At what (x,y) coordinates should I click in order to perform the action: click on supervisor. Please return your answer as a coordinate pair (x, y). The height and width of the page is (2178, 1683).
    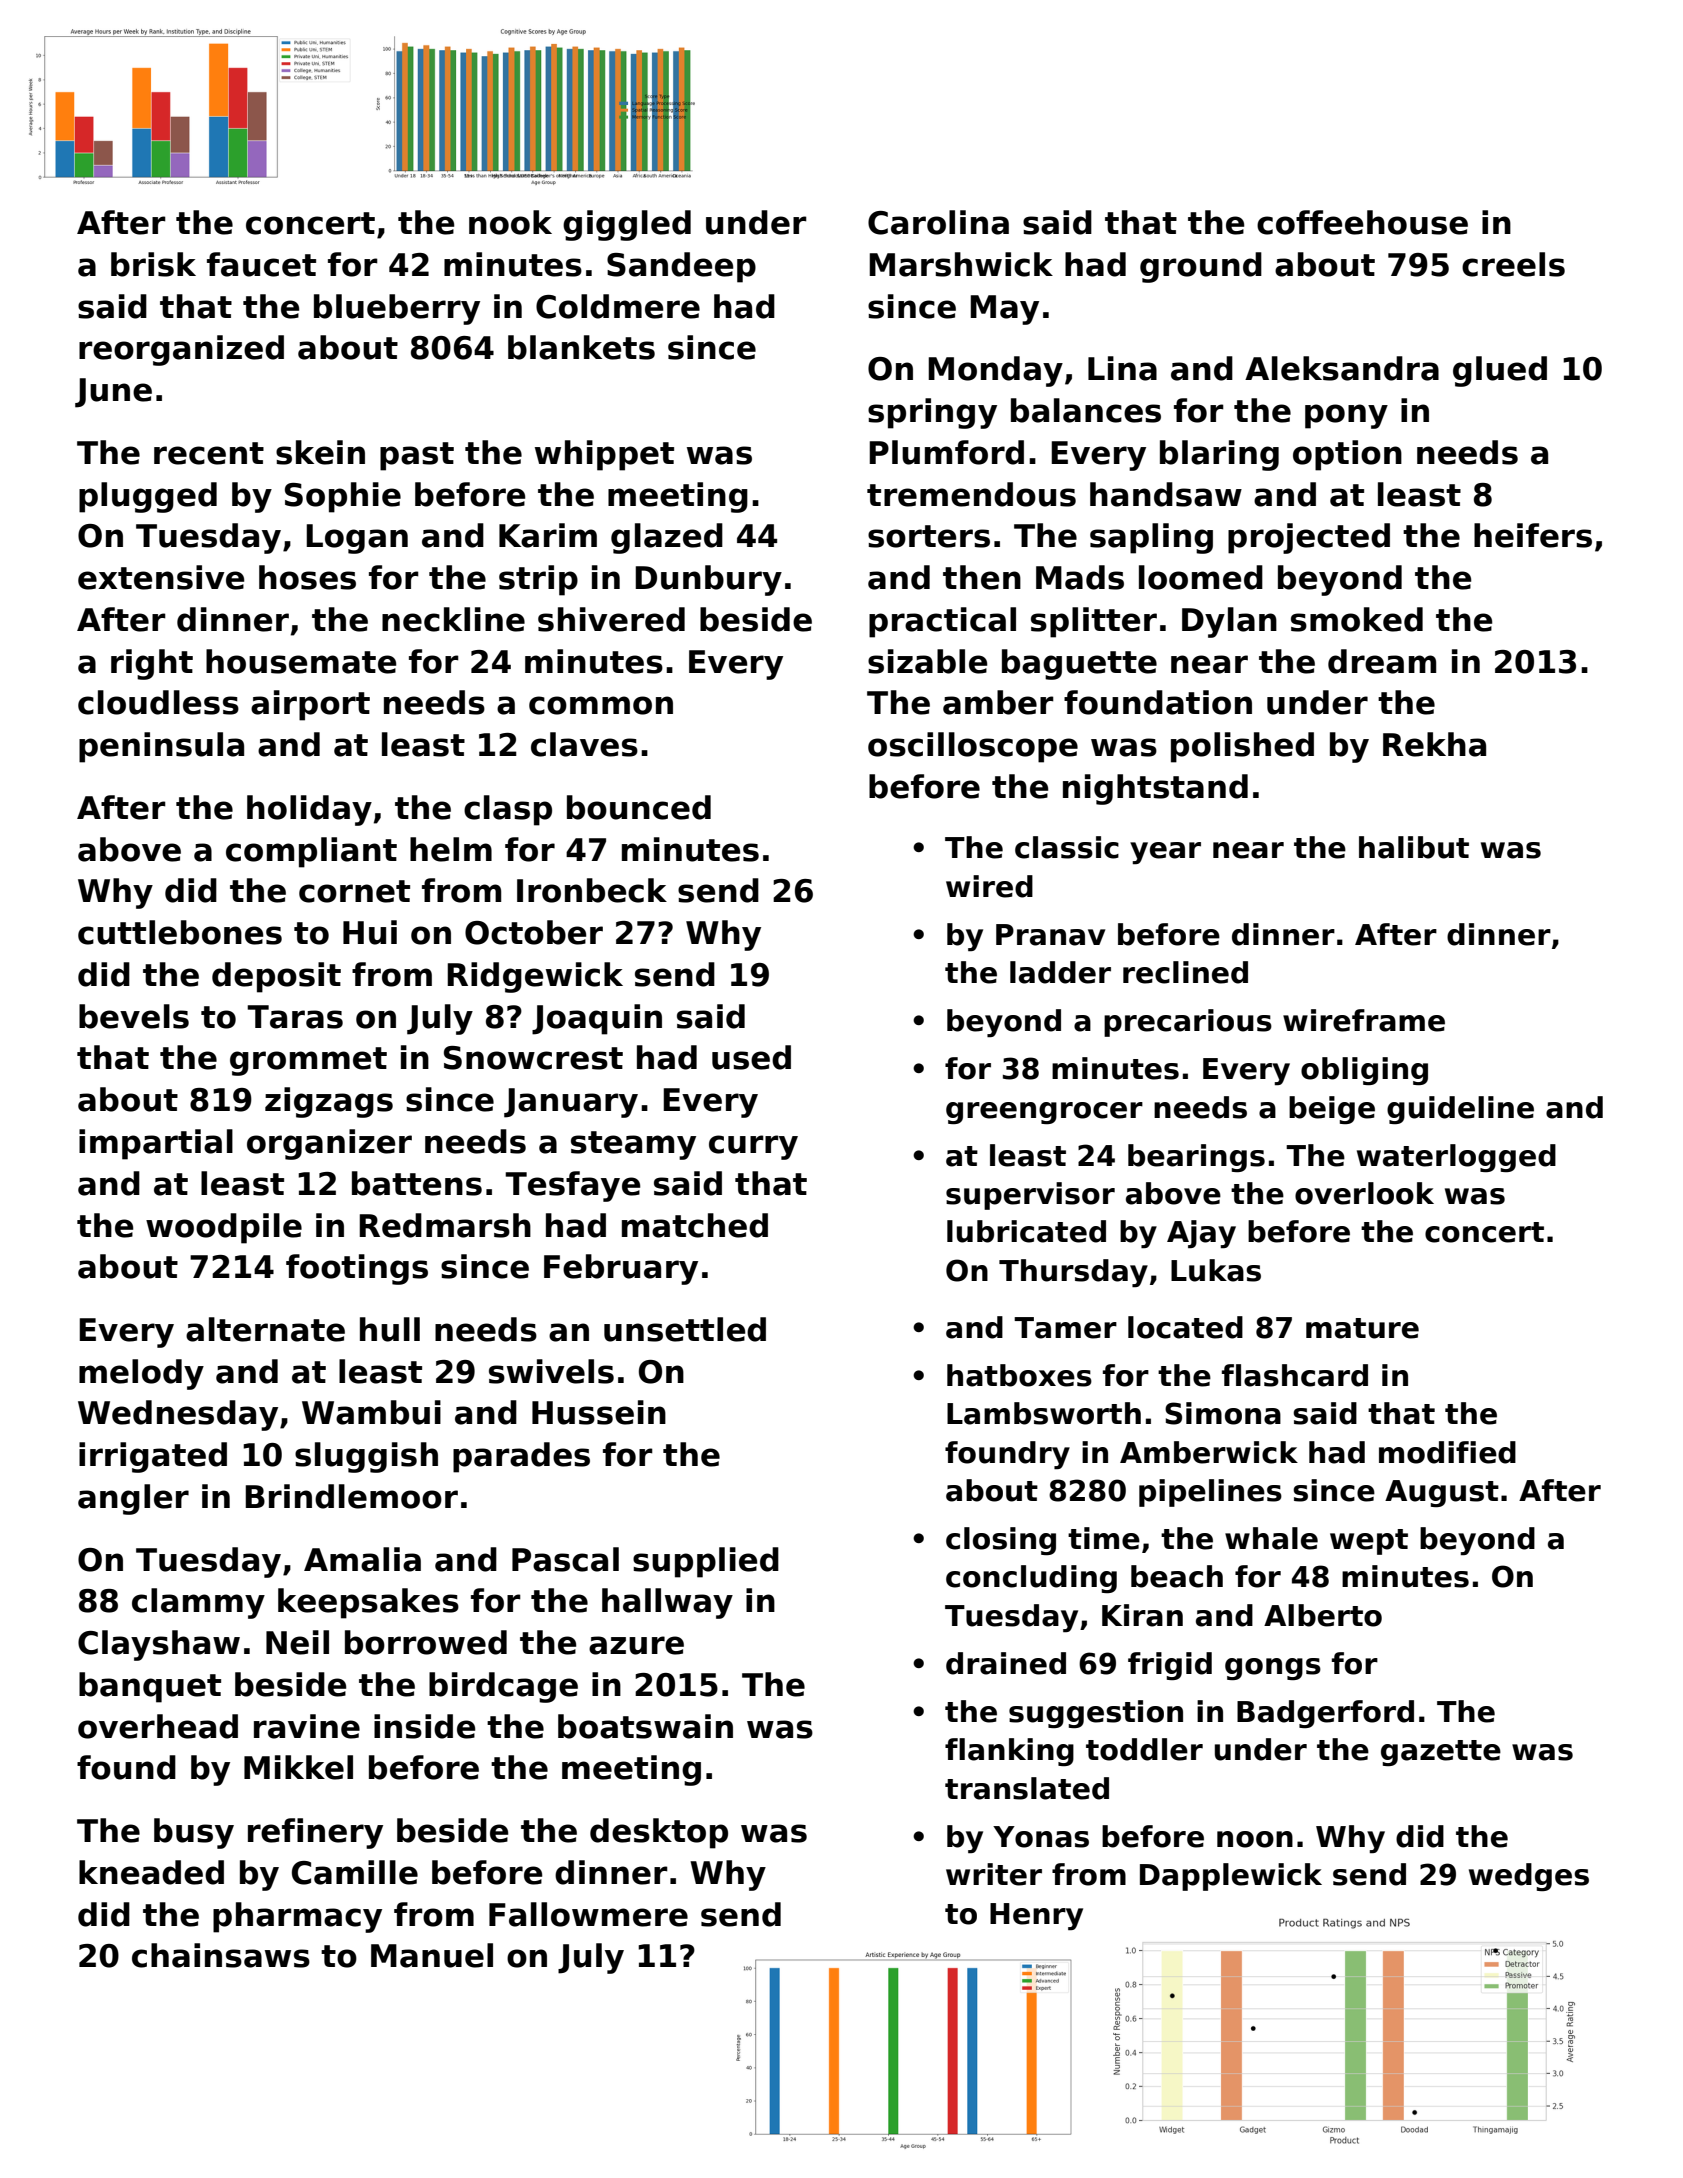
    Looking at the image, I should click on (1030, 1196).
